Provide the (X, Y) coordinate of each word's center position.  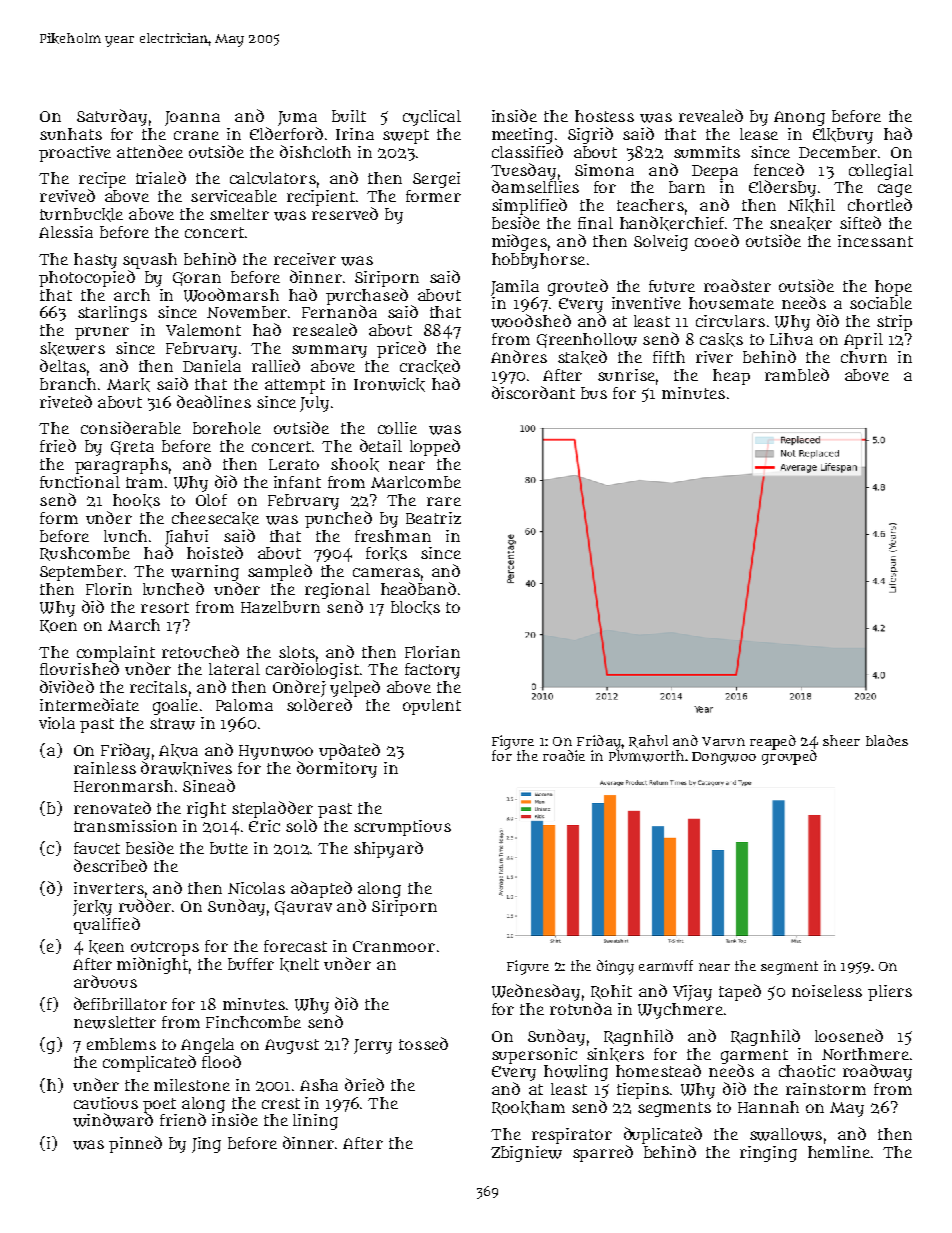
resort (165, 607)
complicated (149, 1063)
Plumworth (646, 756)
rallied (276, 365)
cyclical (432, 118)
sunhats (71, 134)
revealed (711, 115)
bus (594, 393)
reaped (773, 742)
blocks (415, 608)
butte (229, 848)
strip (894, 323)
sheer (841, 740)
